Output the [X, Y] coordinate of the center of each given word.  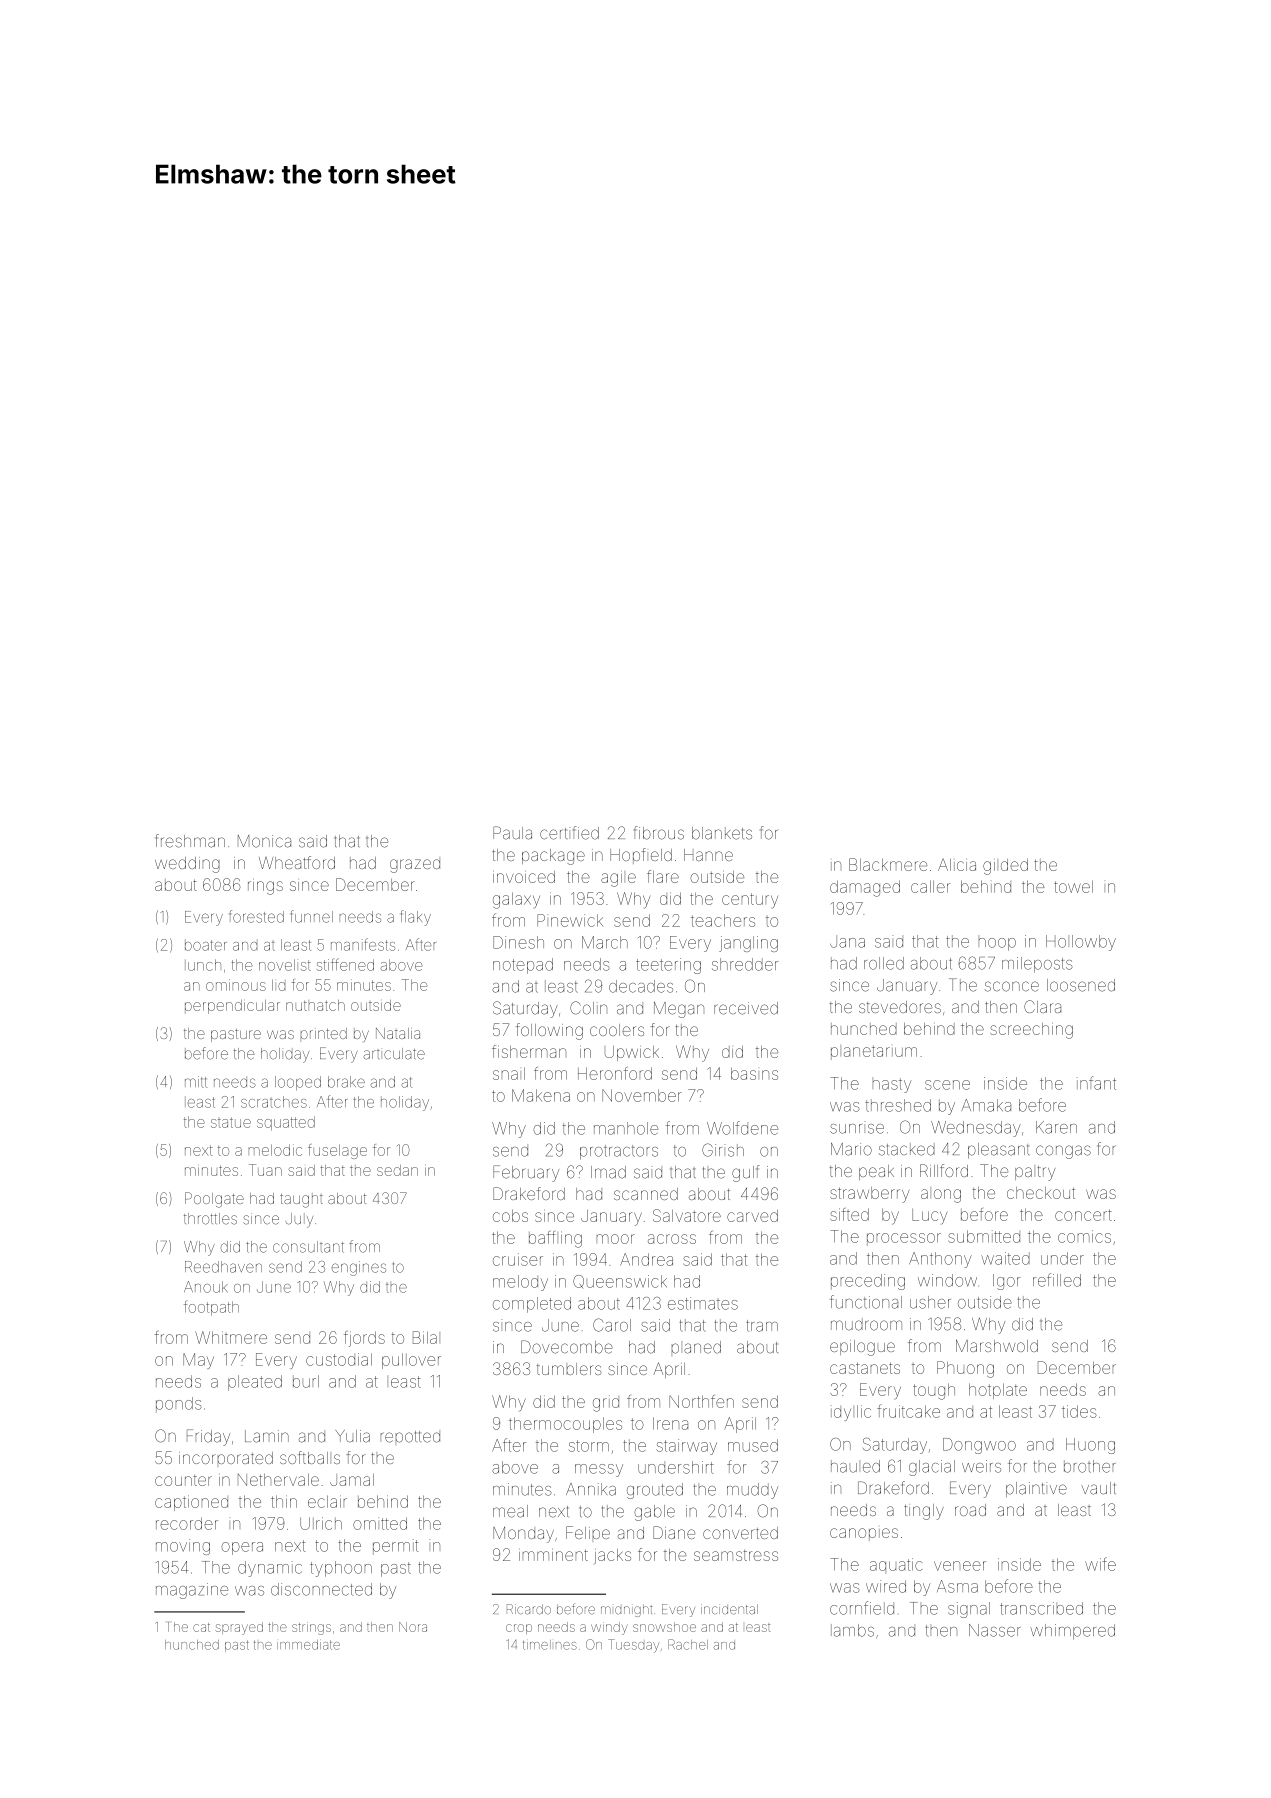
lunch [203, 965]
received [746, 1008]
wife [1100, 1564]
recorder [187, 1523]
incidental [729, 1609]
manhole [626, 1128]
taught [301, 1200]
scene [947, 1085]
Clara [1042, 1006]
